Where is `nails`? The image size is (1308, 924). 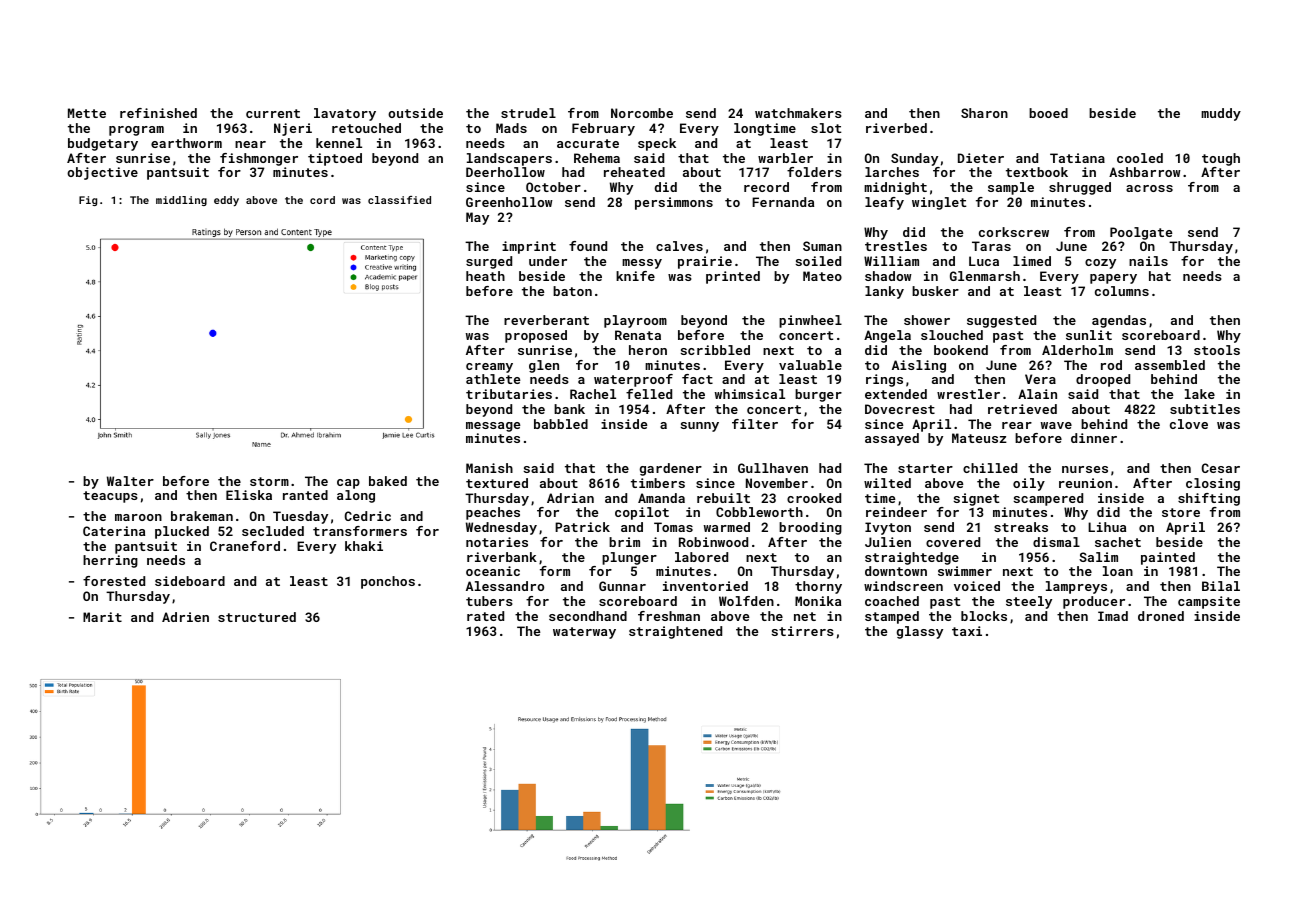
nails is located at coordinates (1148, 261).
